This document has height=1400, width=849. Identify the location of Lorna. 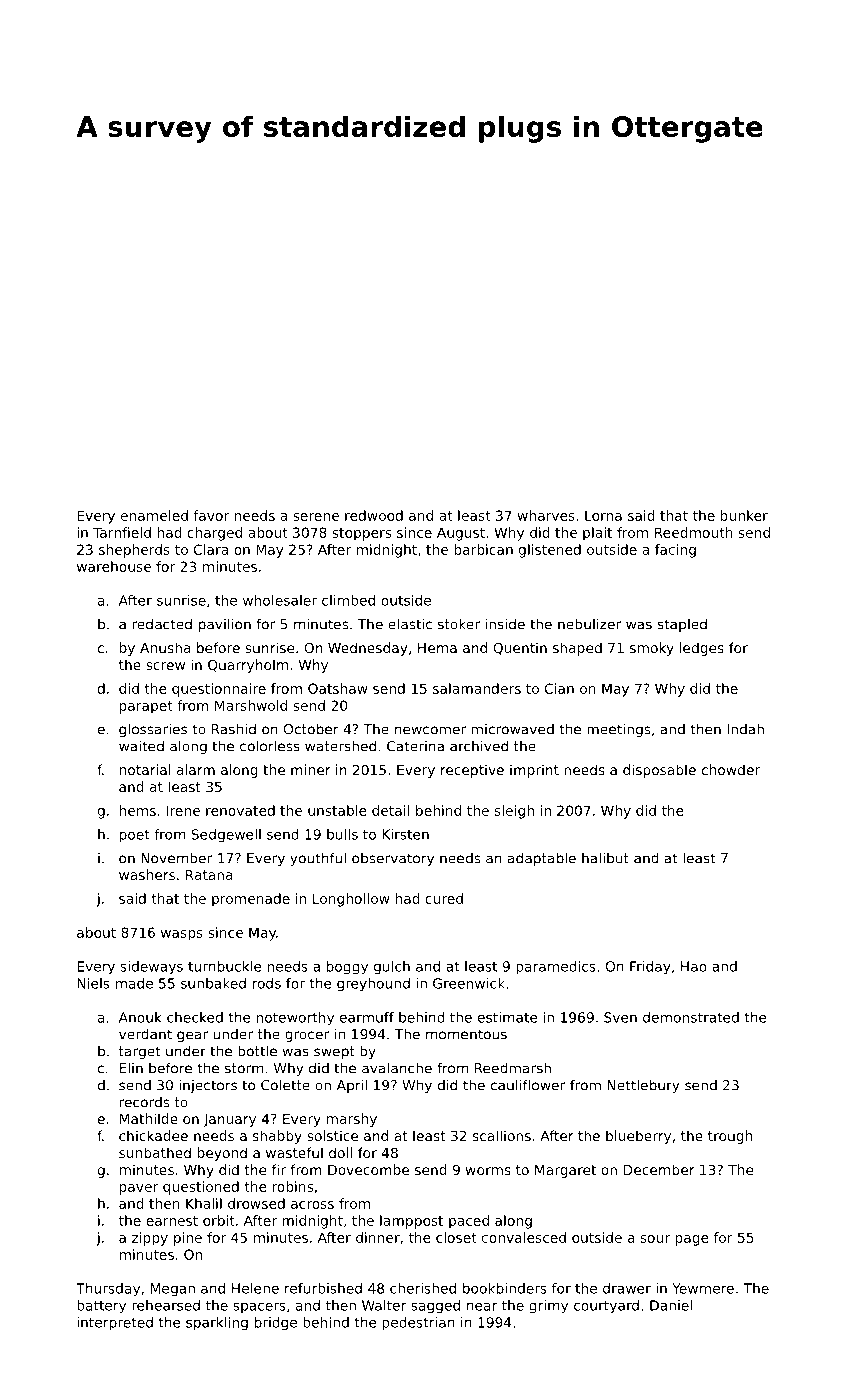
(603, 515).
